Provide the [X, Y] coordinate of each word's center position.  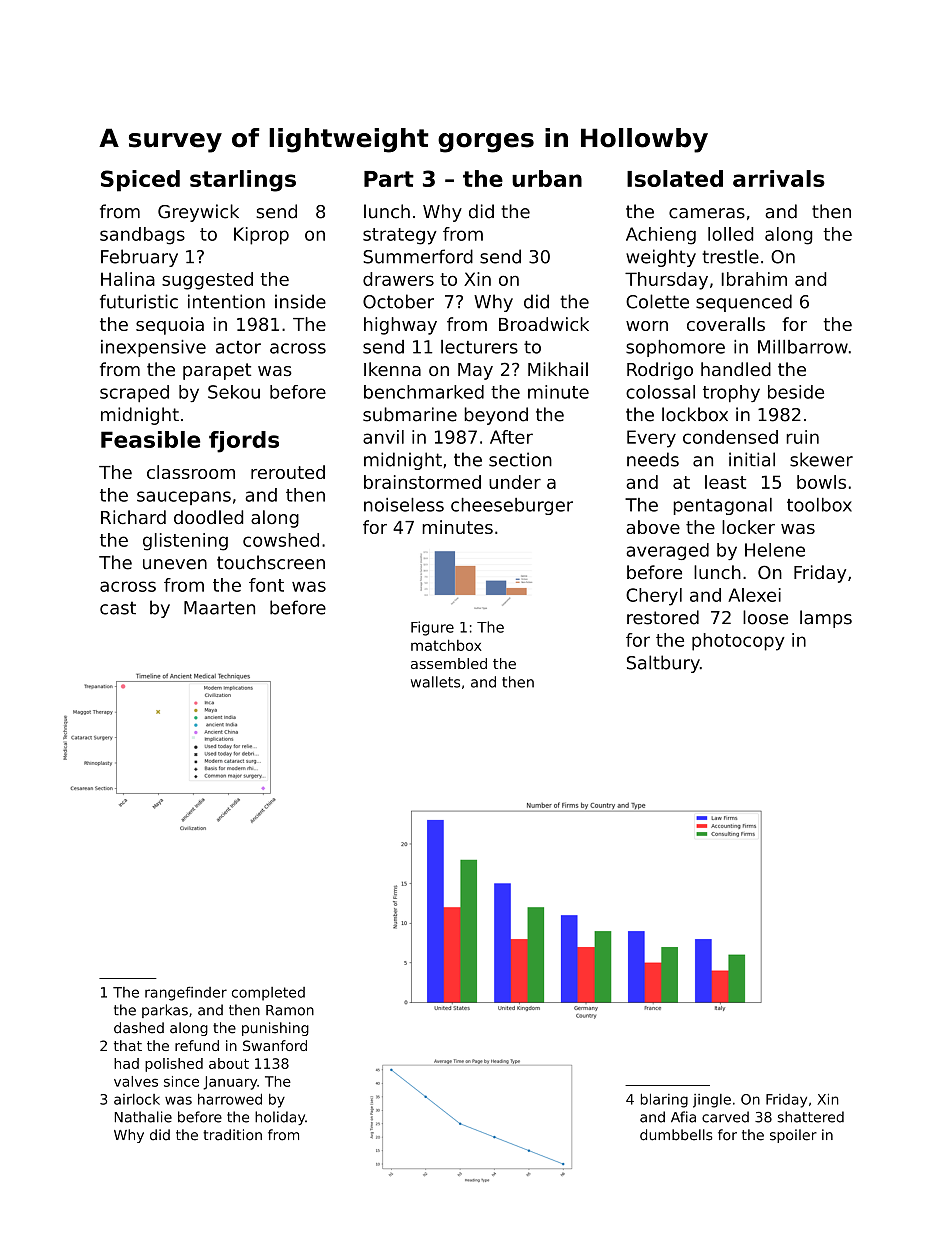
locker [748, 527]
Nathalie [143, 1117]
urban [547, 178]
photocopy [738, 642]
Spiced [140, 181]
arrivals [779, 178]
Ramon [290, 1010]
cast [118, 608]
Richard [133, 517]
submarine [410, 414]
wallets [435, 682]
